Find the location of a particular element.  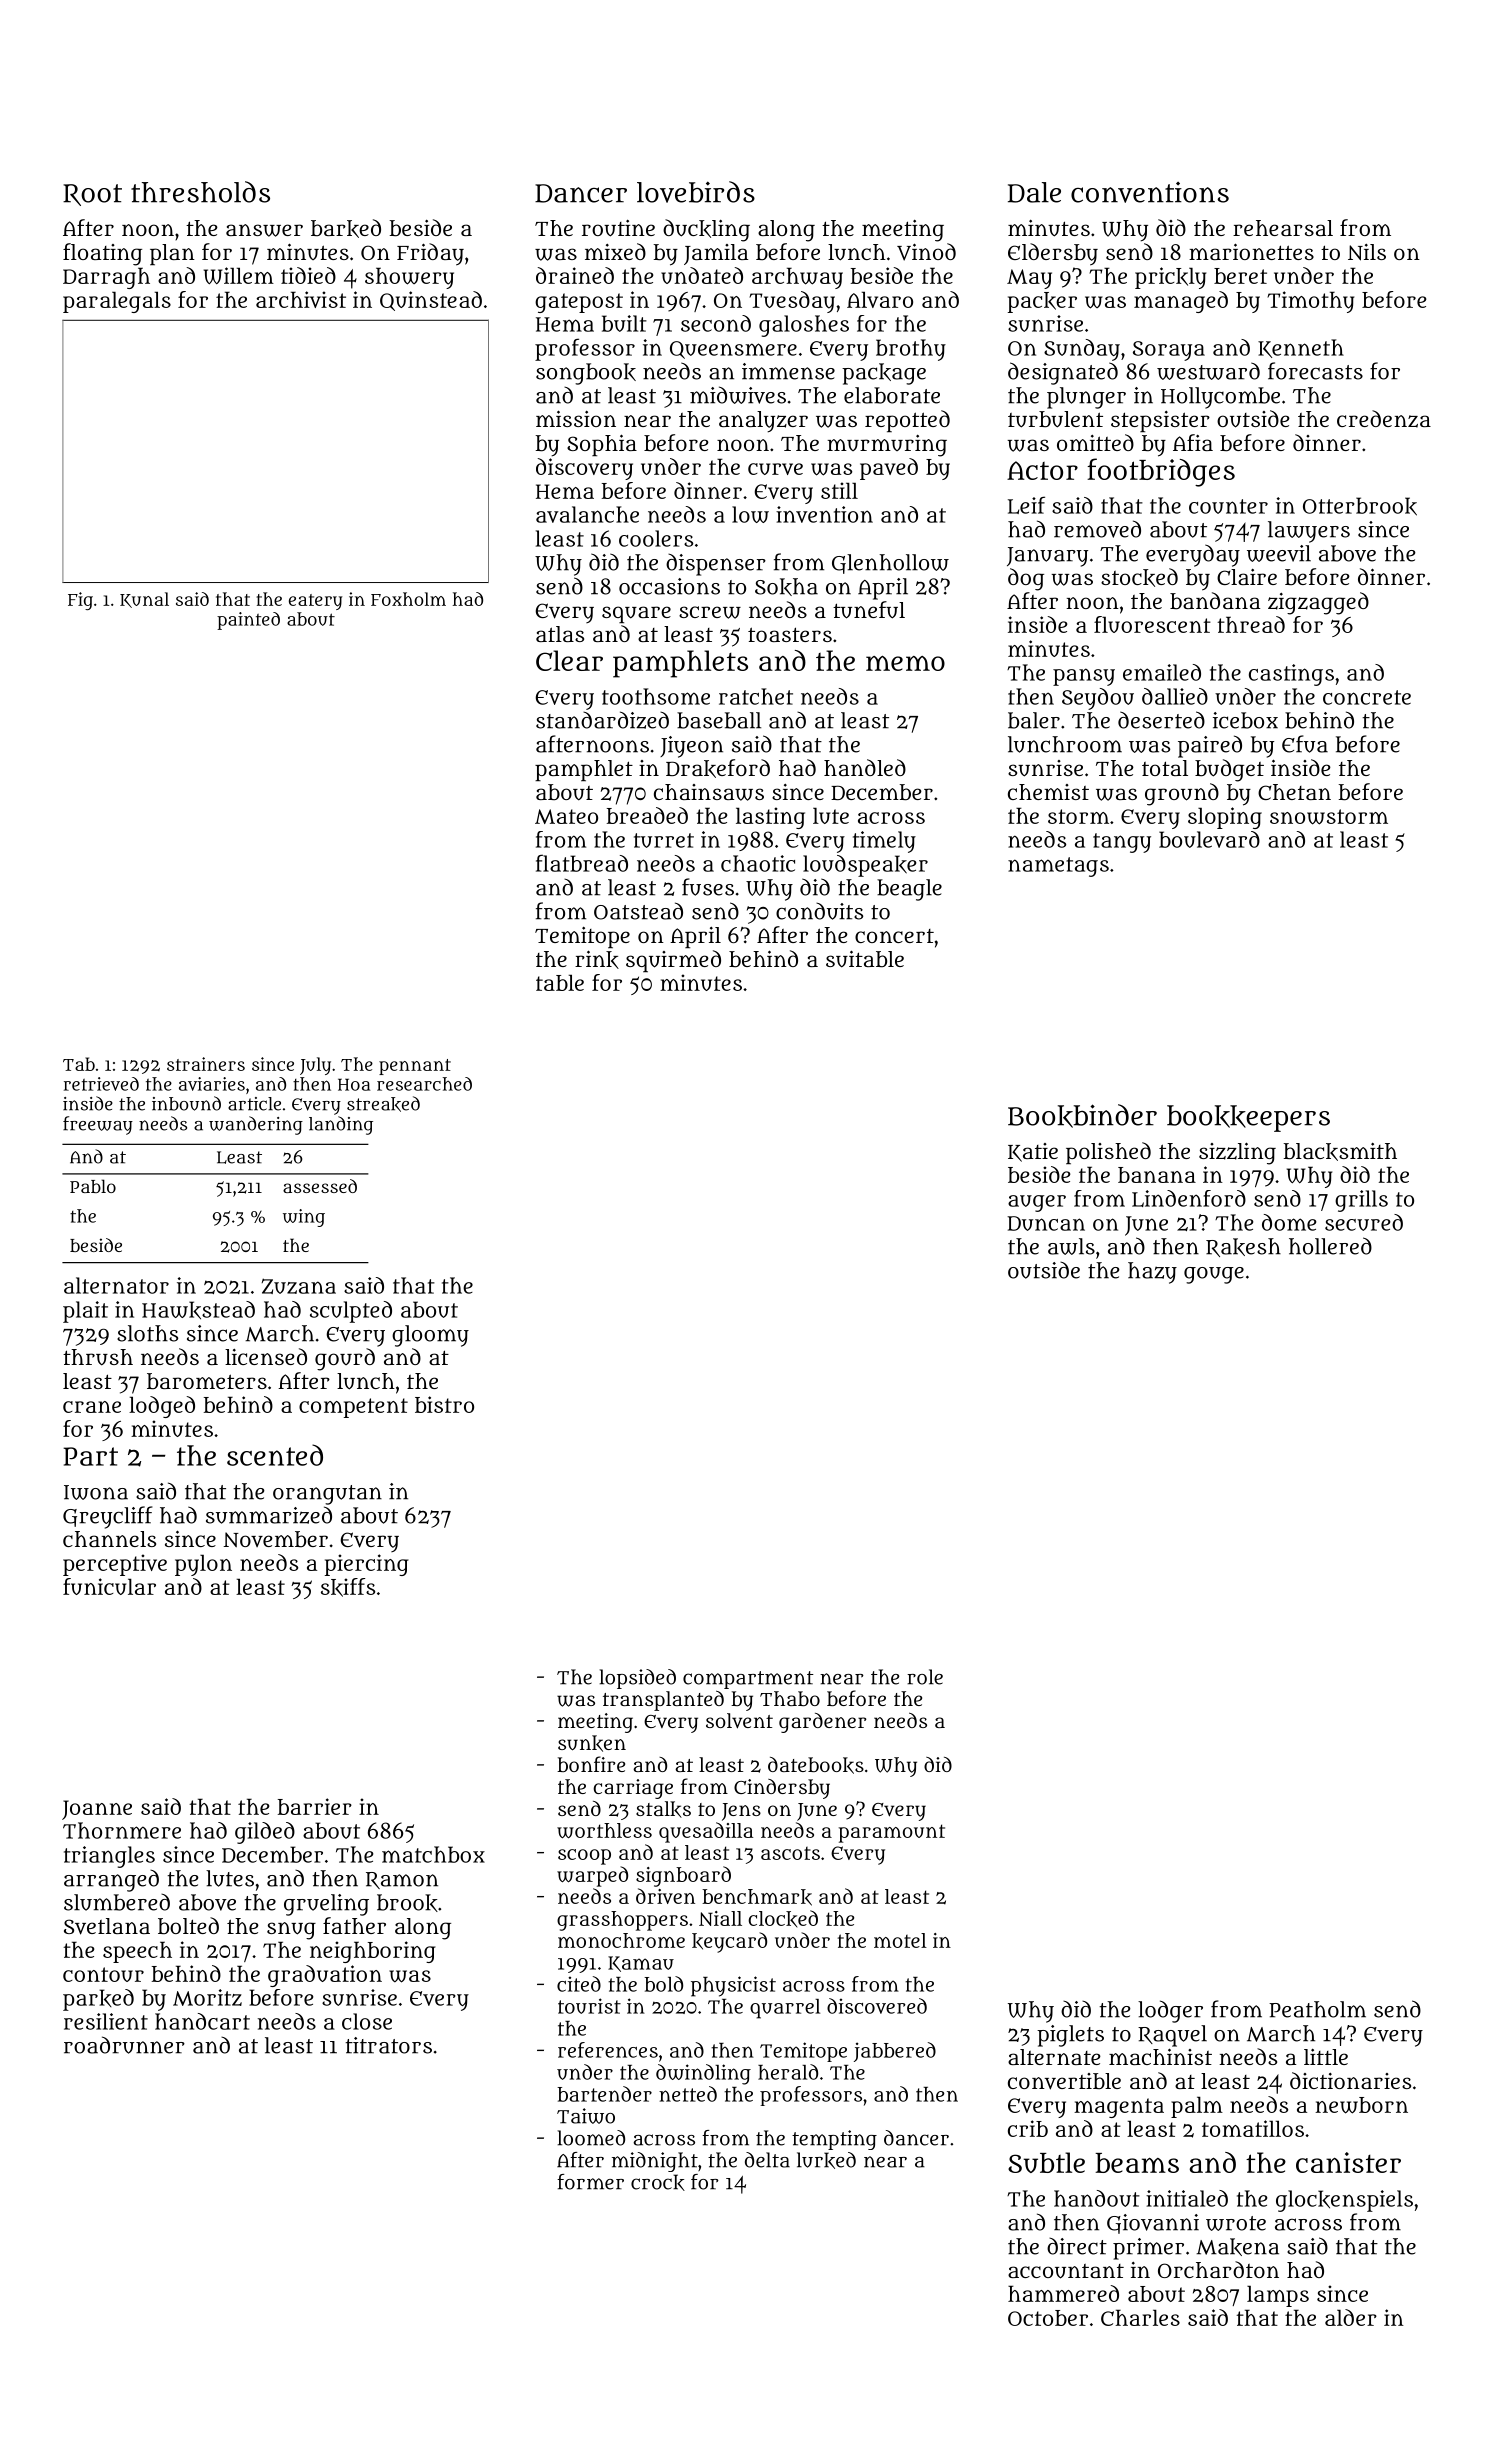

Oatstead is located at coordinates (638, 911).
